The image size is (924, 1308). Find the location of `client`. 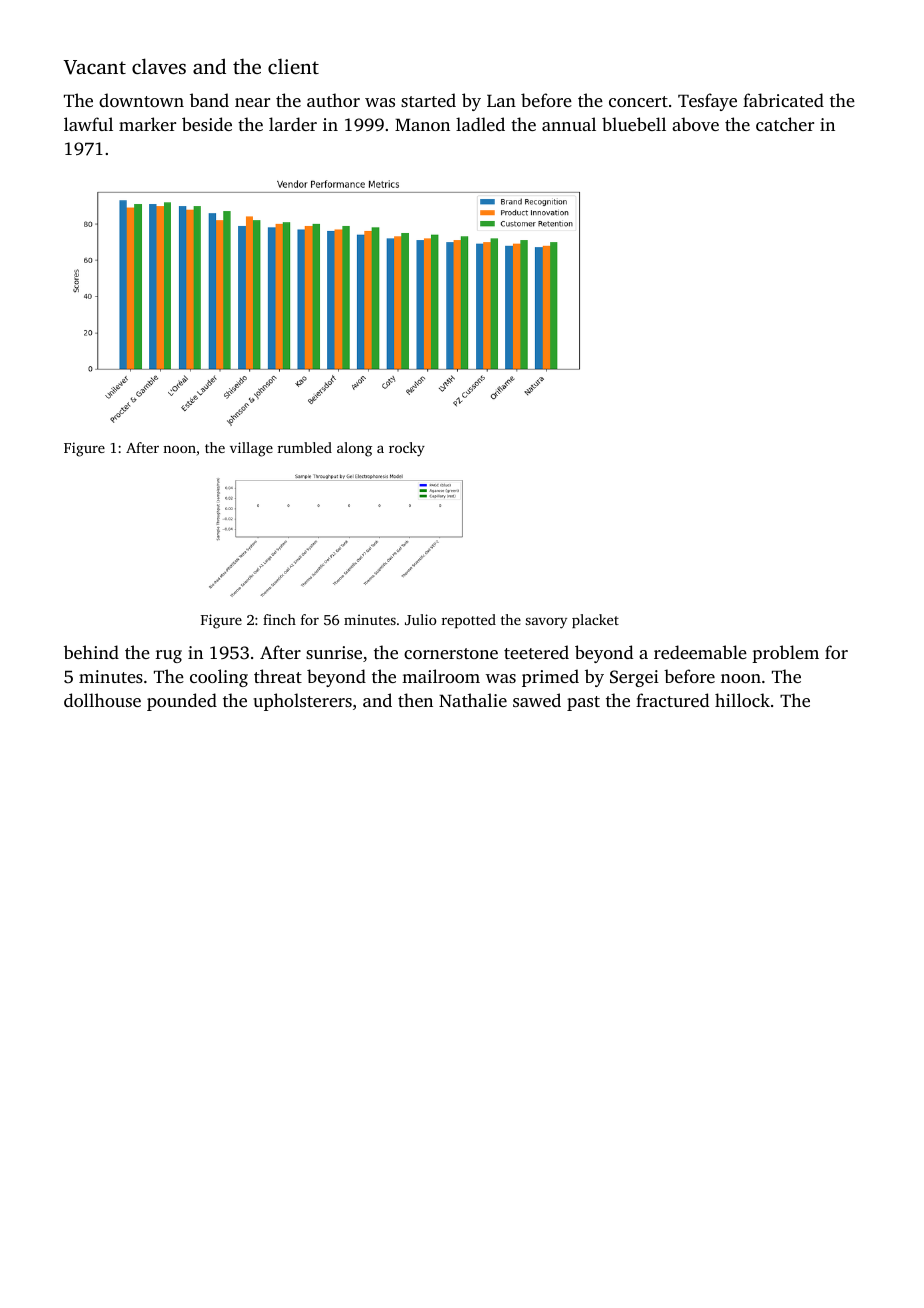

client is located at coordinates (293, 66).
